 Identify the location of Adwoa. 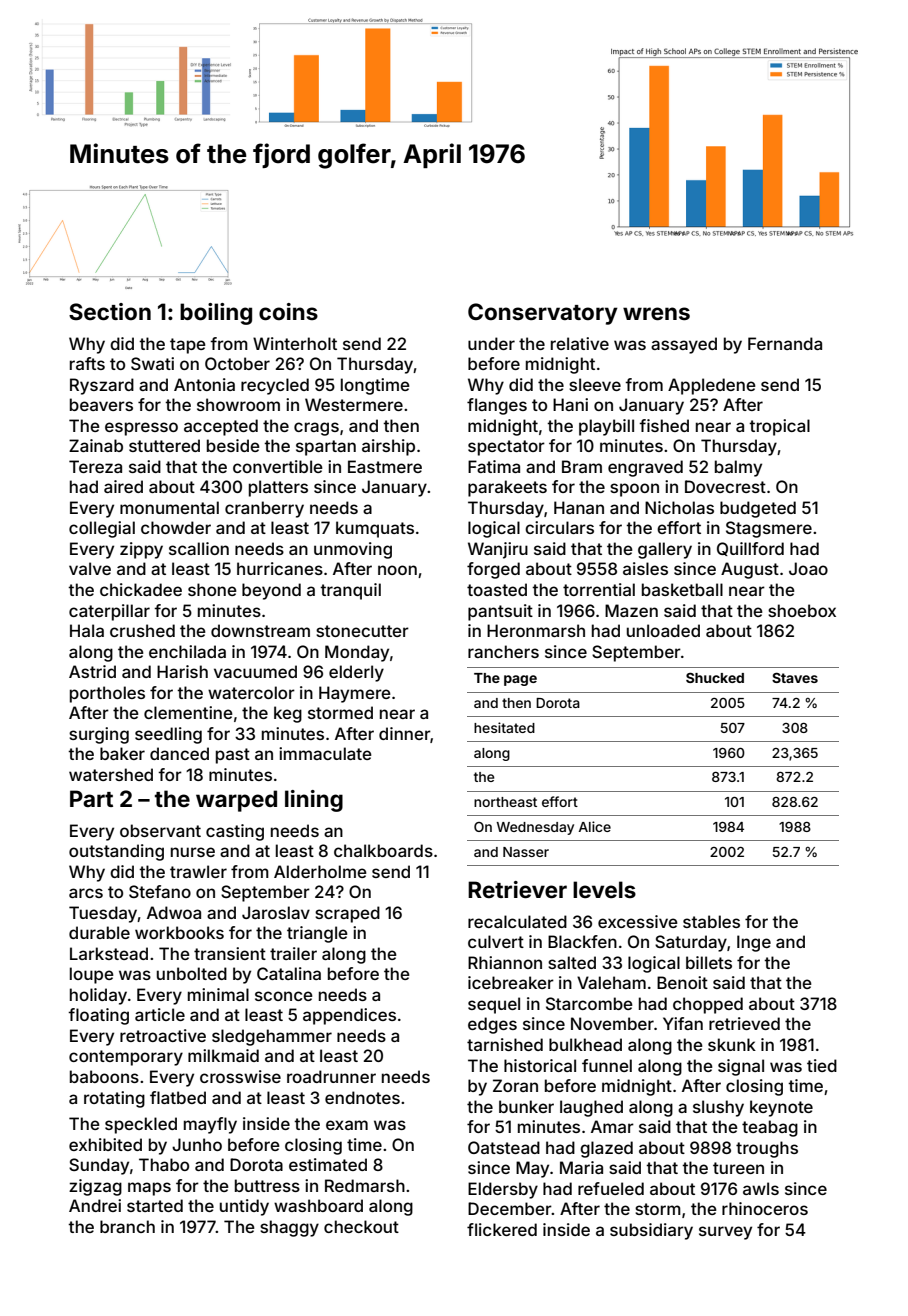
(174, 912).
